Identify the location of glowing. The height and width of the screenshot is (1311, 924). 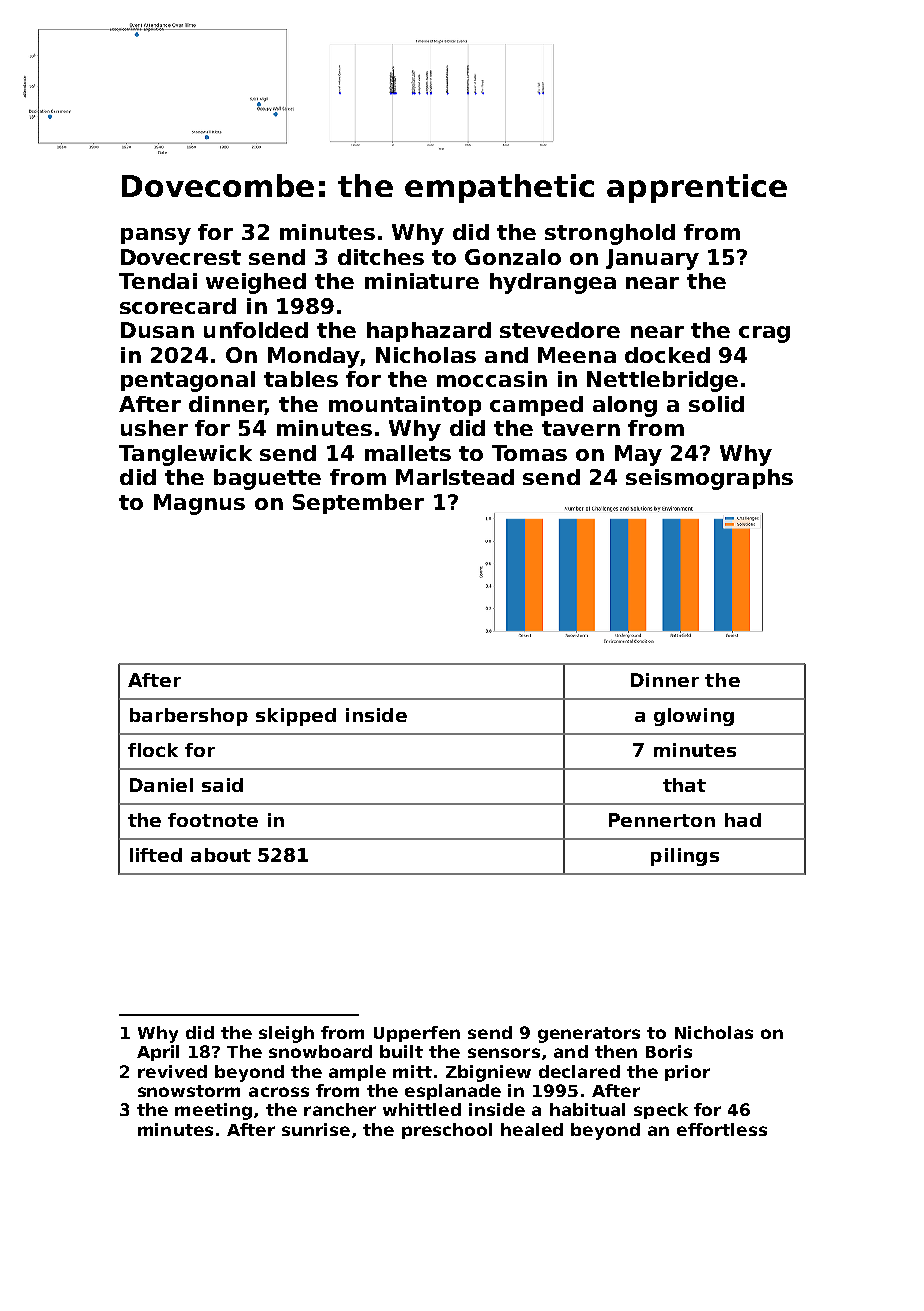
(694, 717).
